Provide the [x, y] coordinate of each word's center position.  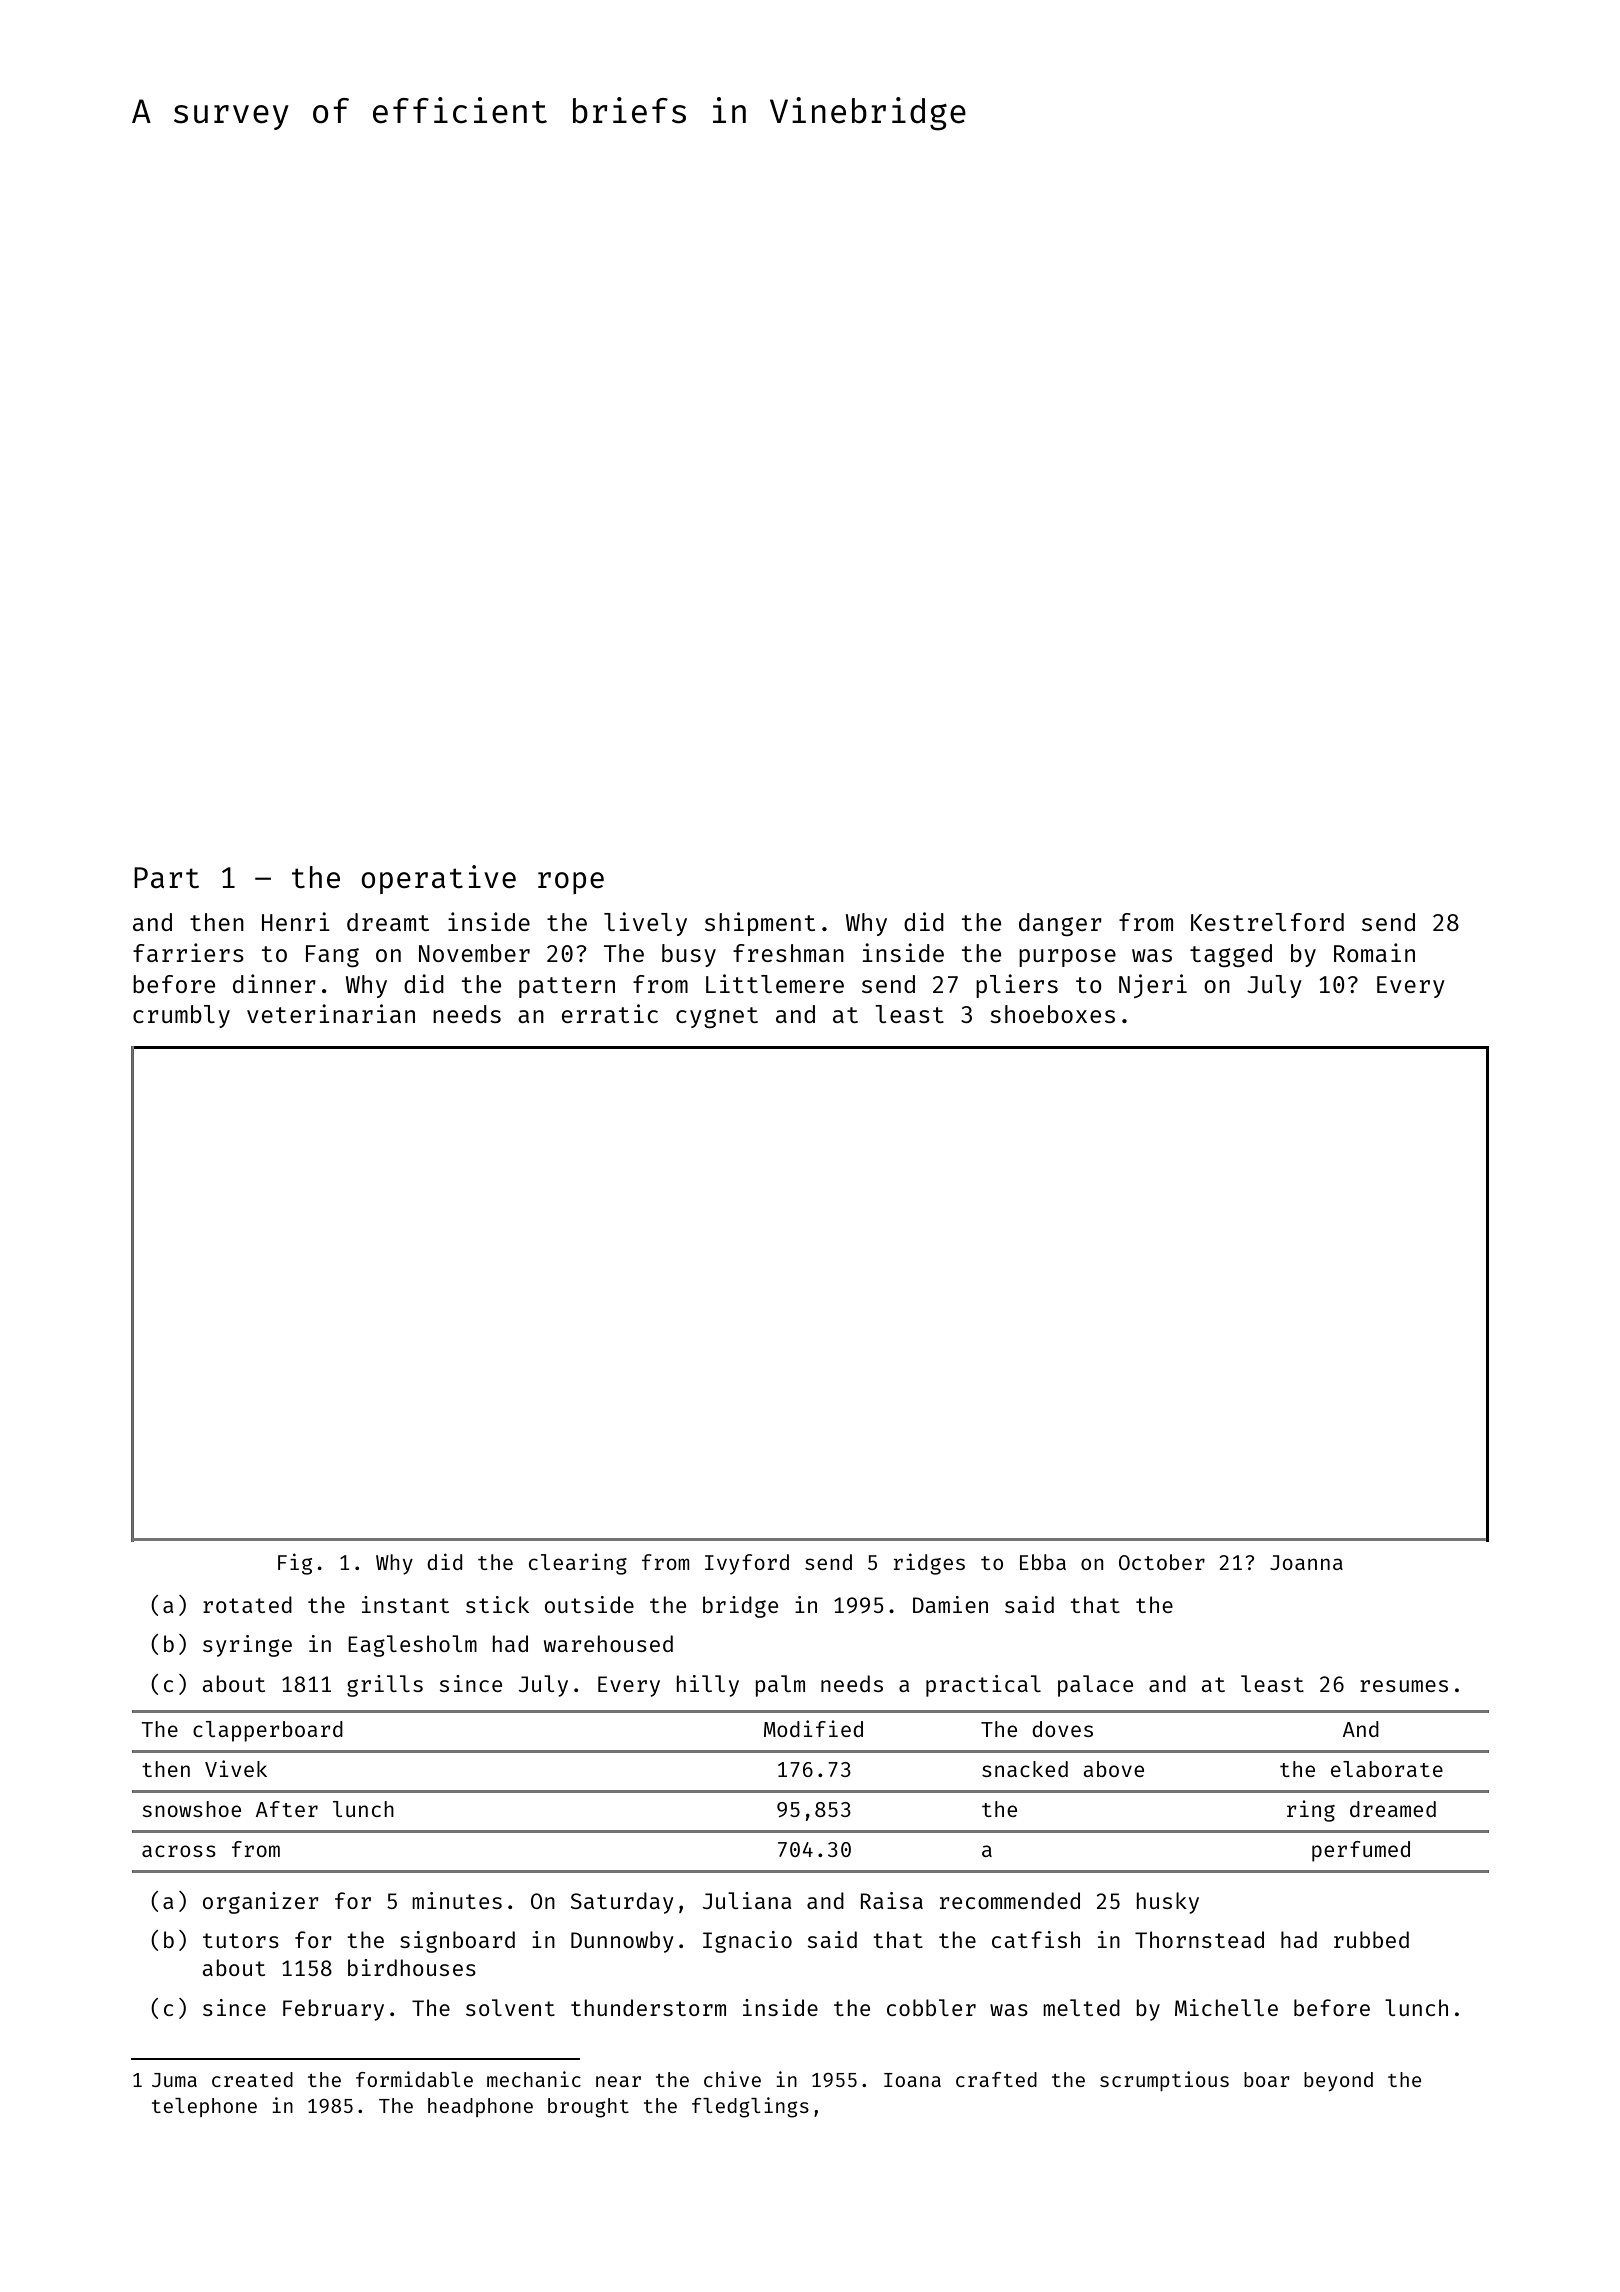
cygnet [717, 1017]
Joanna [1306, 1562]
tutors [241, 1940]
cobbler [931, 2007]
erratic [610, 1013]
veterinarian [331, 1013]
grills [385, 1686]
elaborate [1387, 1769]
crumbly [181, 1016]
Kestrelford [1267, 922]
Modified [813, 1728]
